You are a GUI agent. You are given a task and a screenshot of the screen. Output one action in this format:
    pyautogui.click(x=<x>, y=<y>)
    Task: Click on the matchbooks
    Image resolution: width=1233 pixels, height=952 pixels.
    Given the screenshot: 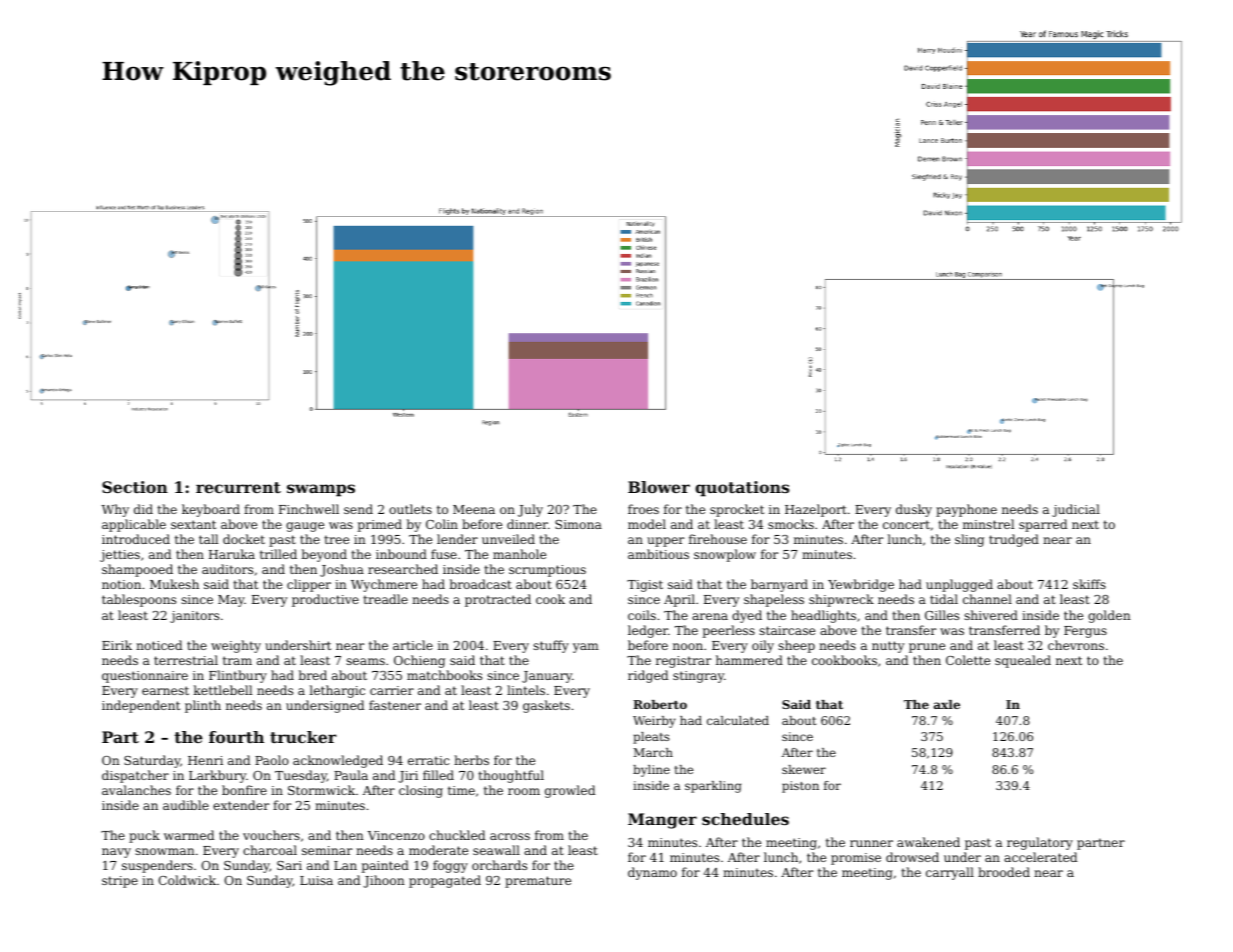 What is the action you would take?
    pyautogui.click(x=444, y=675)
